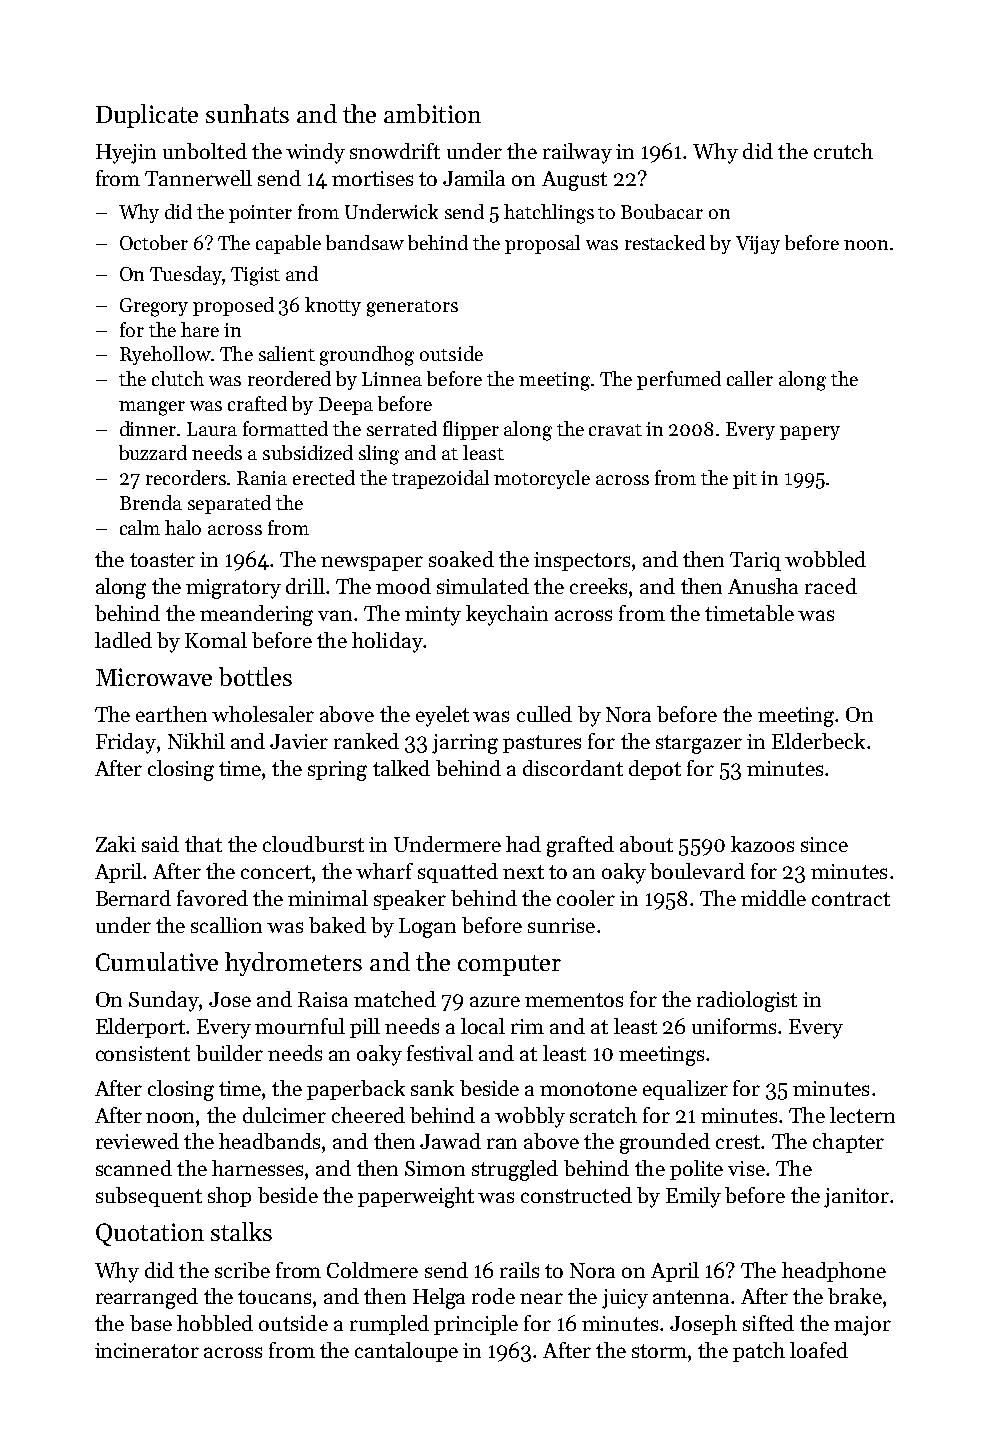  I want to click on toucans, so click(274, 1297).
